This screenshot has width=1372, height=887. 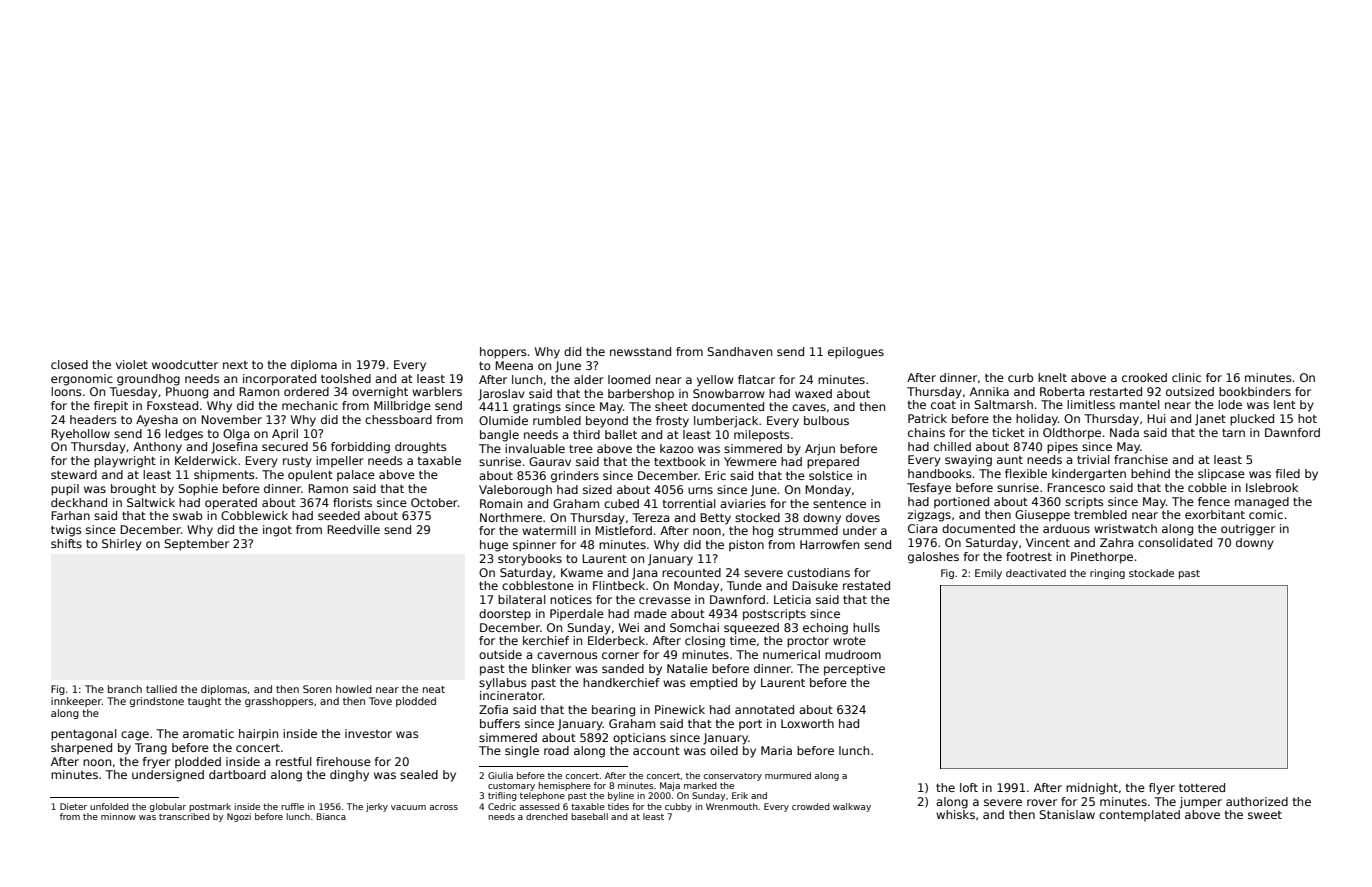 I want to click on baseball, so click(x=589, y=816).
